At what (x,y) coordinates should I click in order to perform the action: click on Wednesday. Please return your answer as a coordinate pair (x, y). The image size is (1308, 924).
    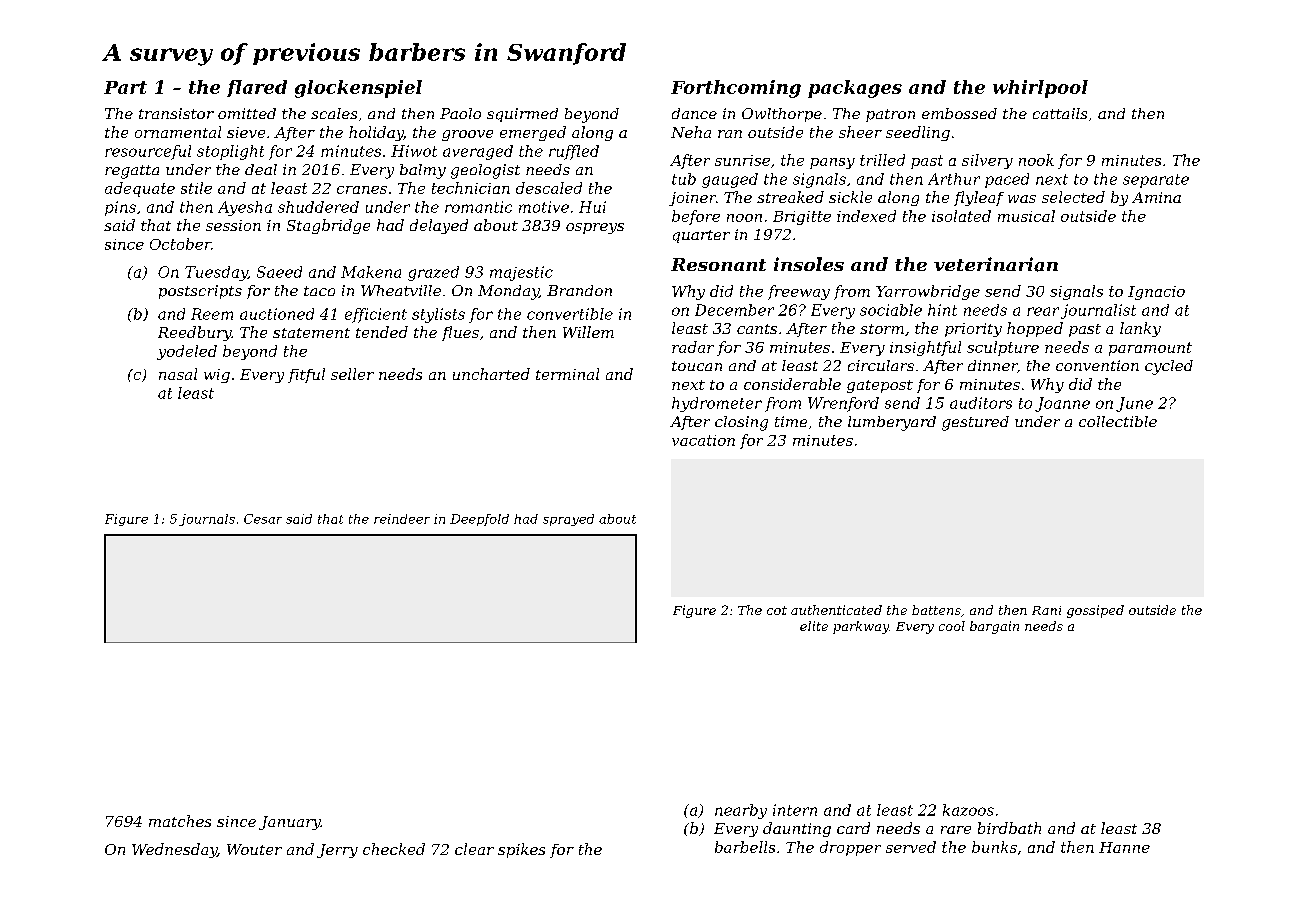
    Looking at the image, I should click on (174, 850).
